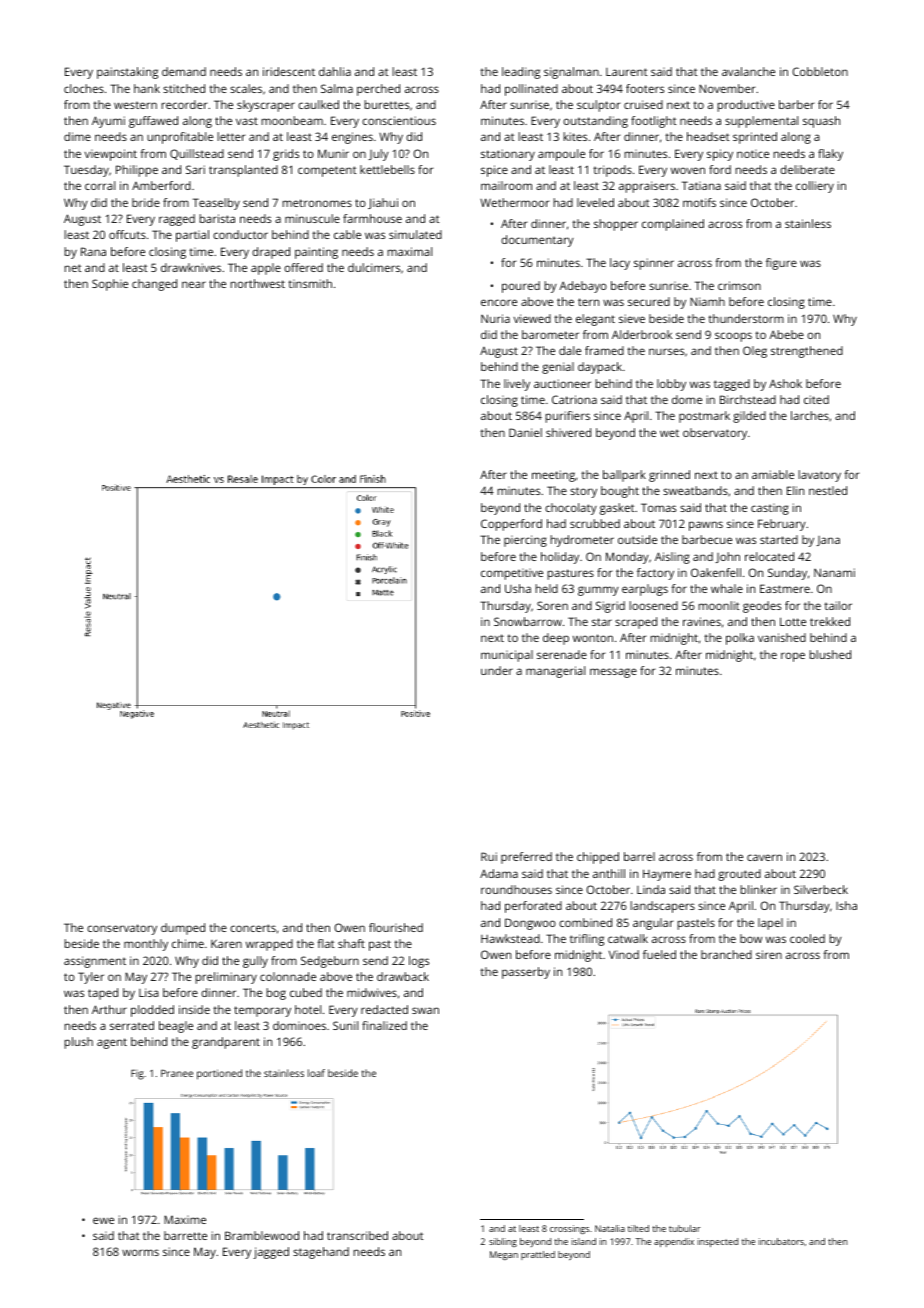 This image has height=1308, width=924. Describe the element at coordinates (321, 1253) in the image. I see `stagehand` at that location.
